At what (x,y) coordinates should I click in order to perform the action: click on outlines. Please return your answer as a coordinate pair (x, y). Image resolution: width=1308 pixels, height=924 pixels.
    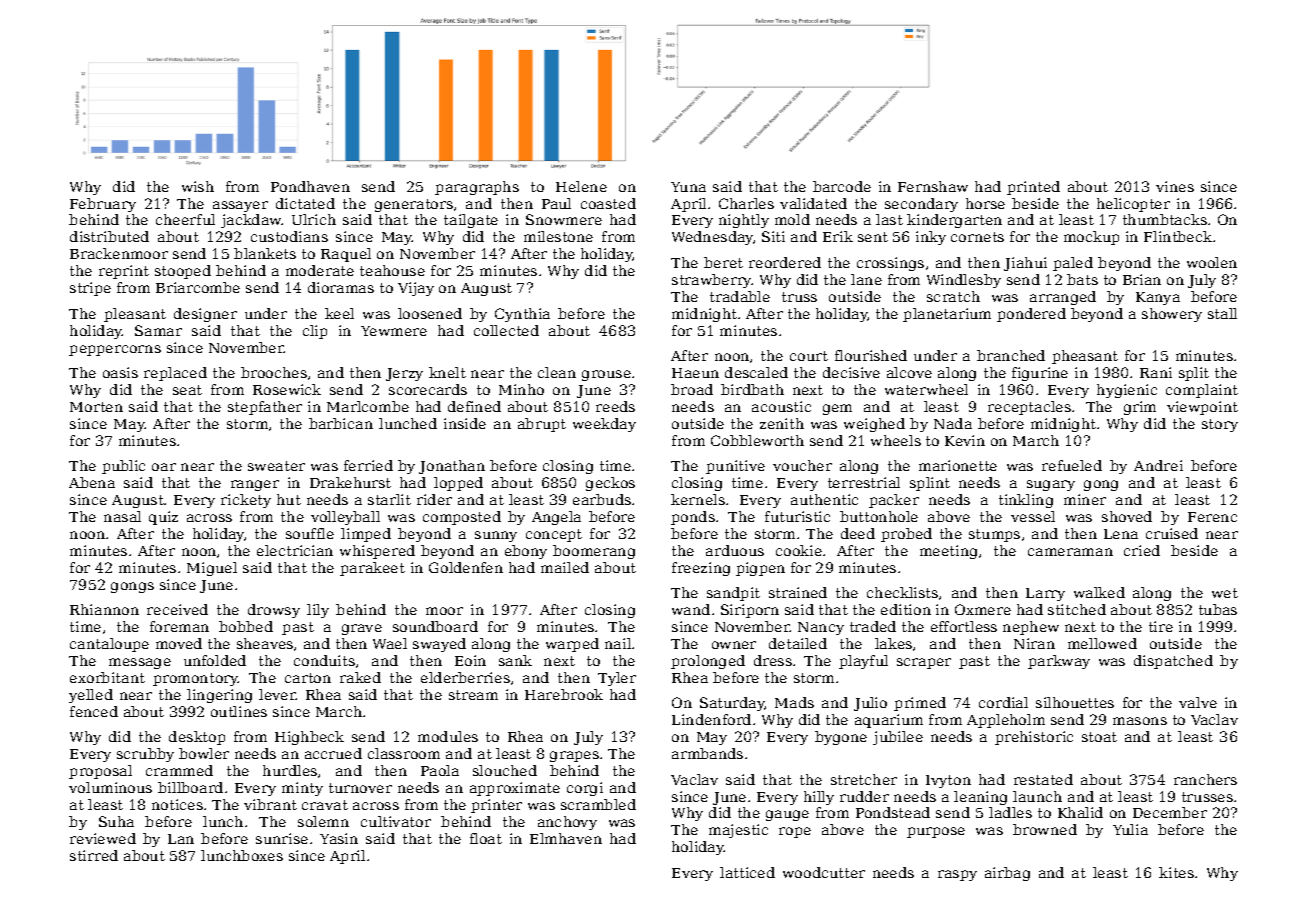
    Looking at the image, I should click on (239, 711).
